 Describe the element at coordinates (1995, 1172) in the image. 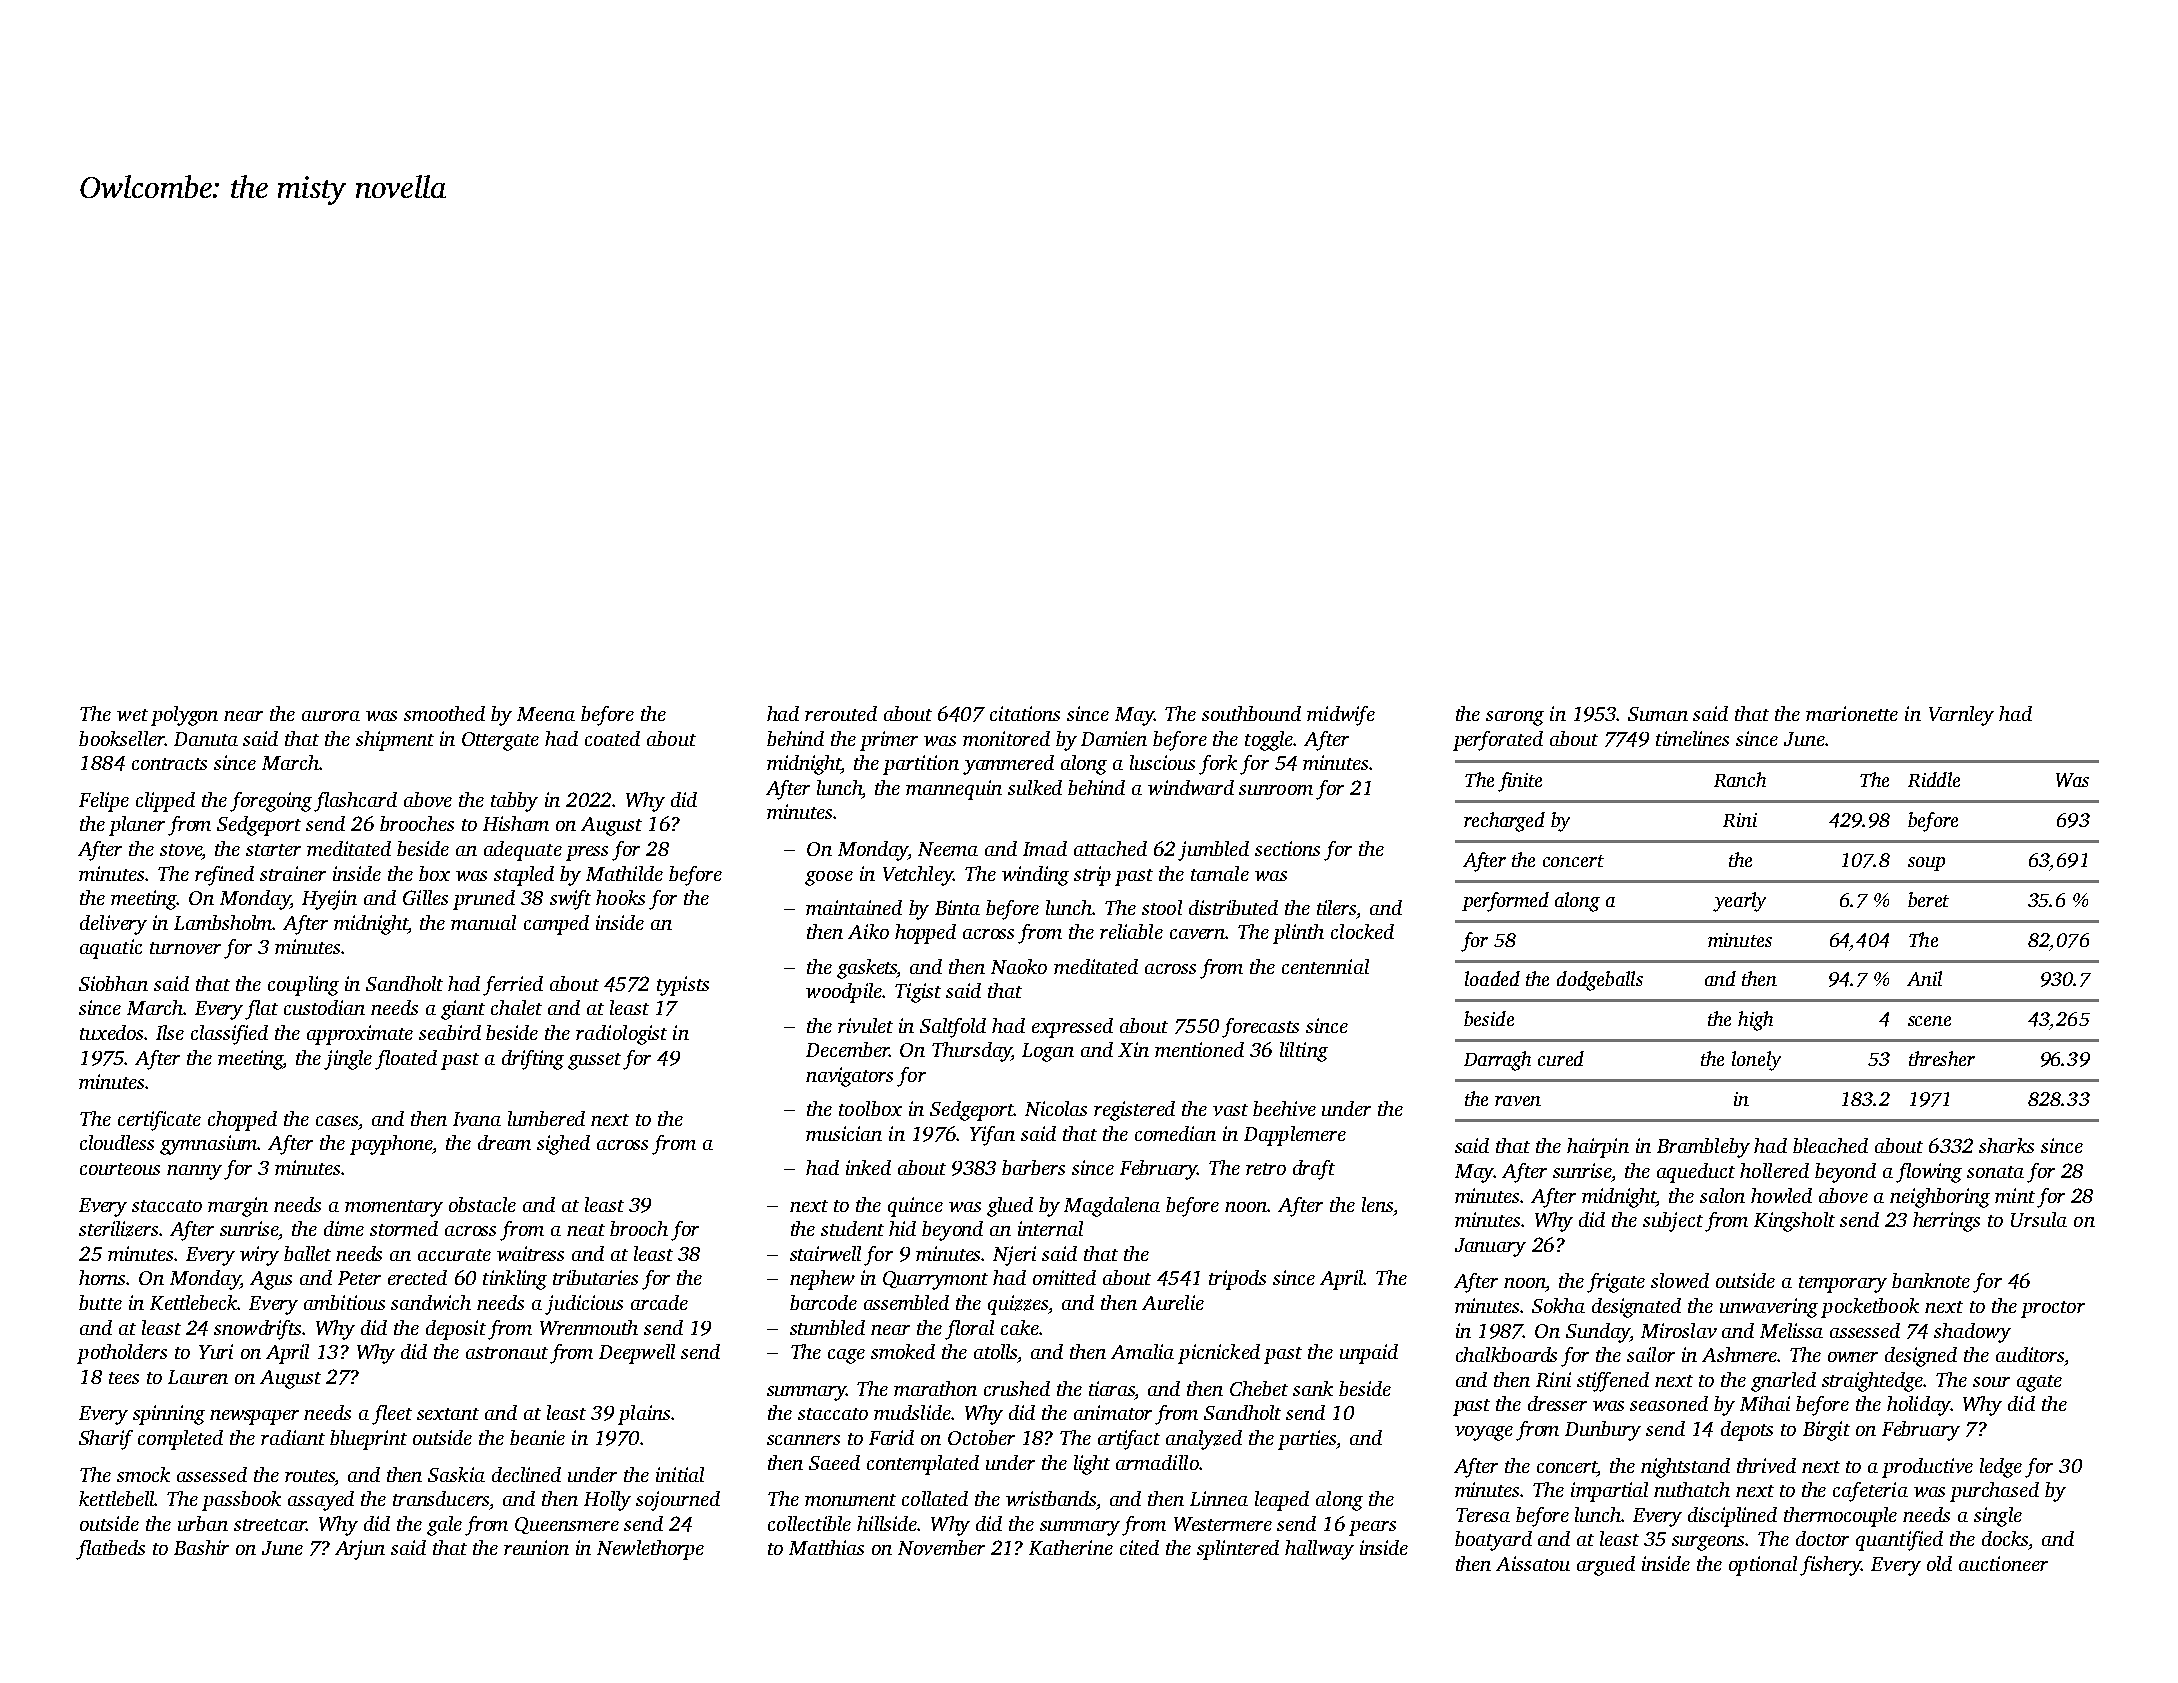

I see `sonata` at that location.
